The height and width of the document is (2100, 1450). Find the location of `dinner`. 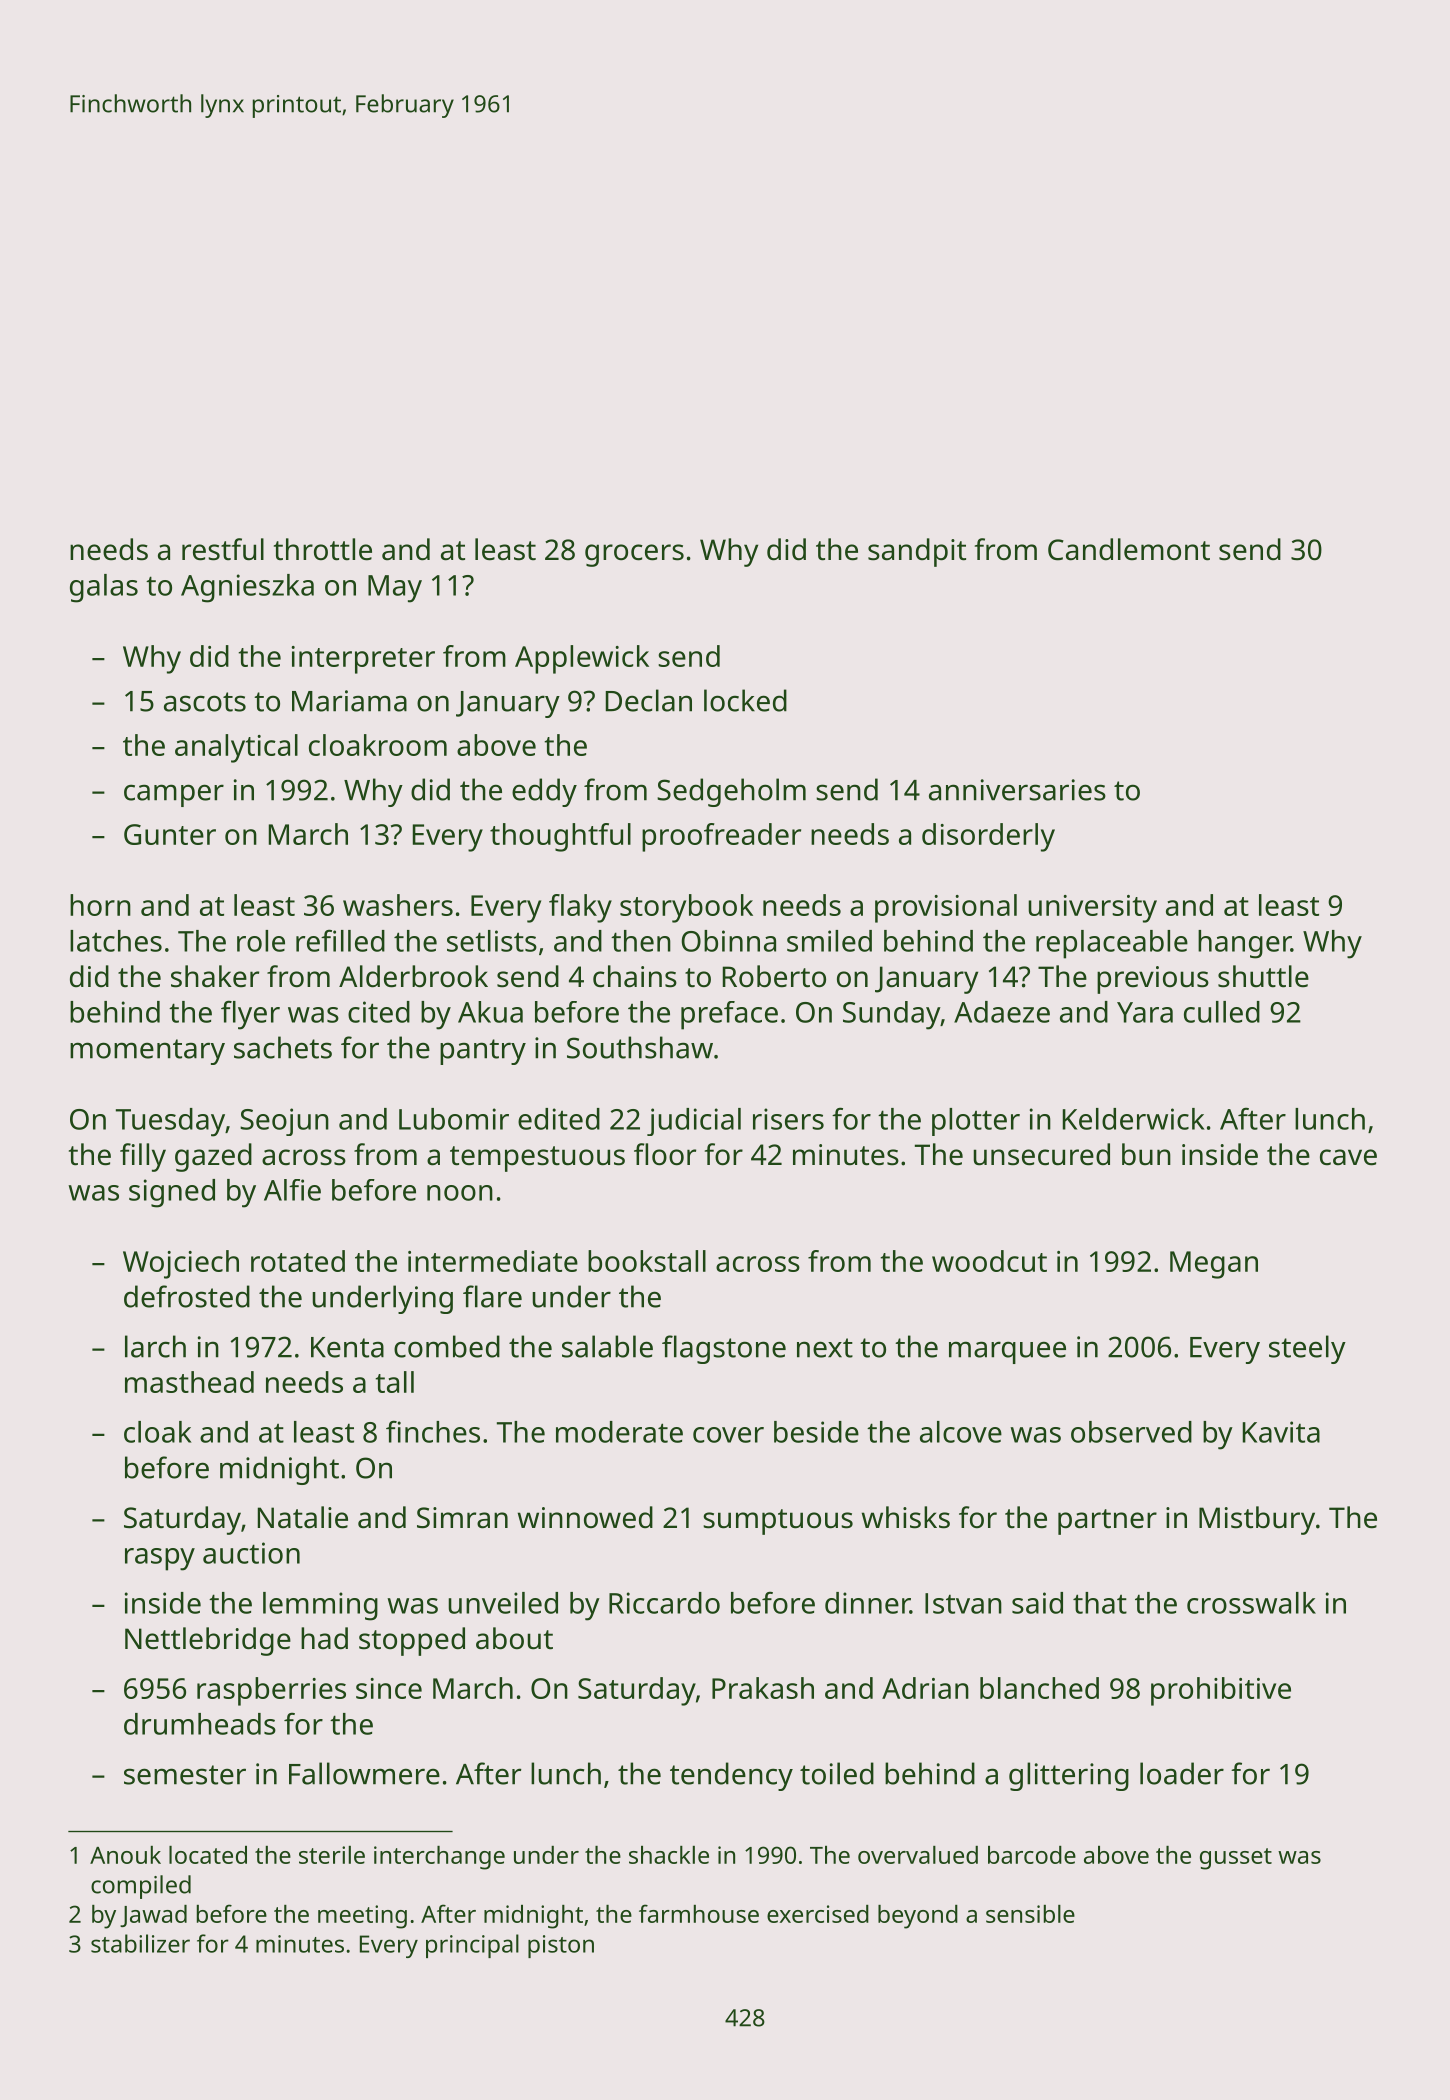

dinner is located at coordinates (867, 1603).
